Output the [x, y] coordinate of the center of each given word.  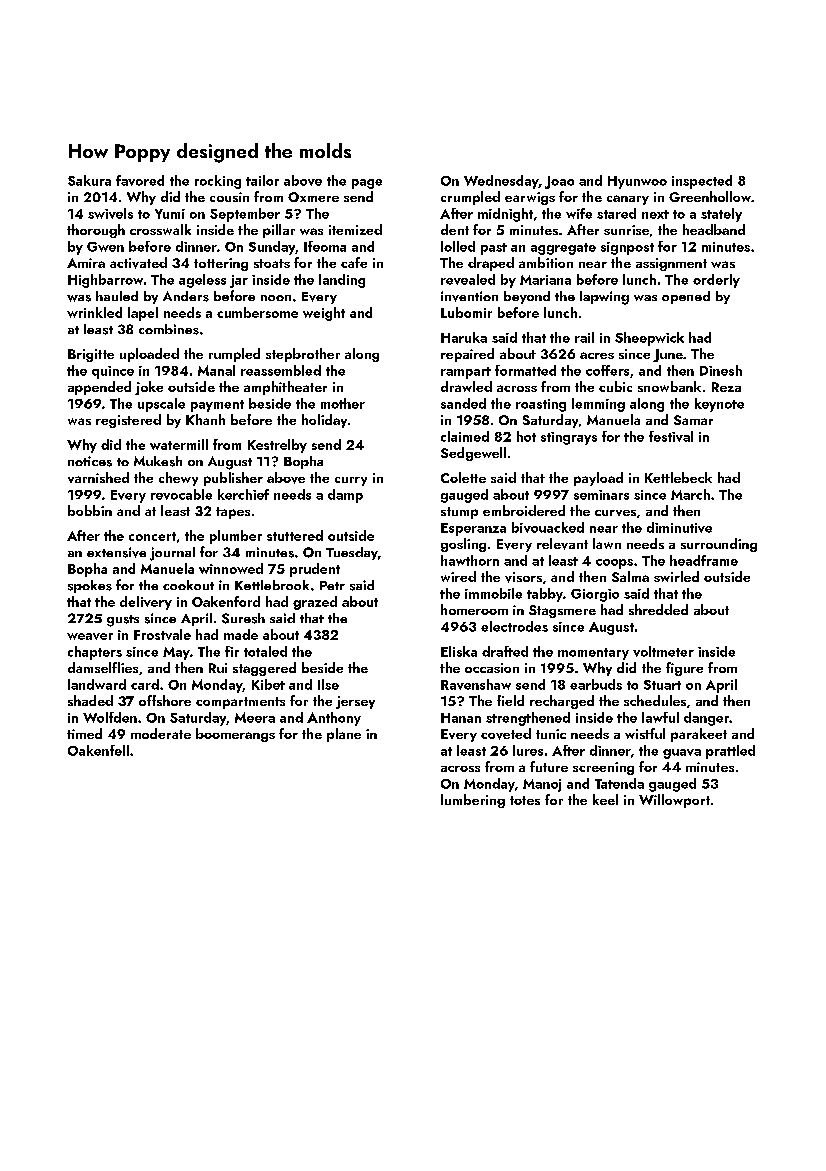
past [494, 249]
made [241, 634]
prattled [730, 752]
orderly [716, 281]
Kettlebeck [678, 477]
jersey [355, 702]
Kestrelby [277, 446]
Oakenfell [98, 750]
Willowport [674, 801]
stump [459, 513]
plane [344, 735]
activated [138, 263]
